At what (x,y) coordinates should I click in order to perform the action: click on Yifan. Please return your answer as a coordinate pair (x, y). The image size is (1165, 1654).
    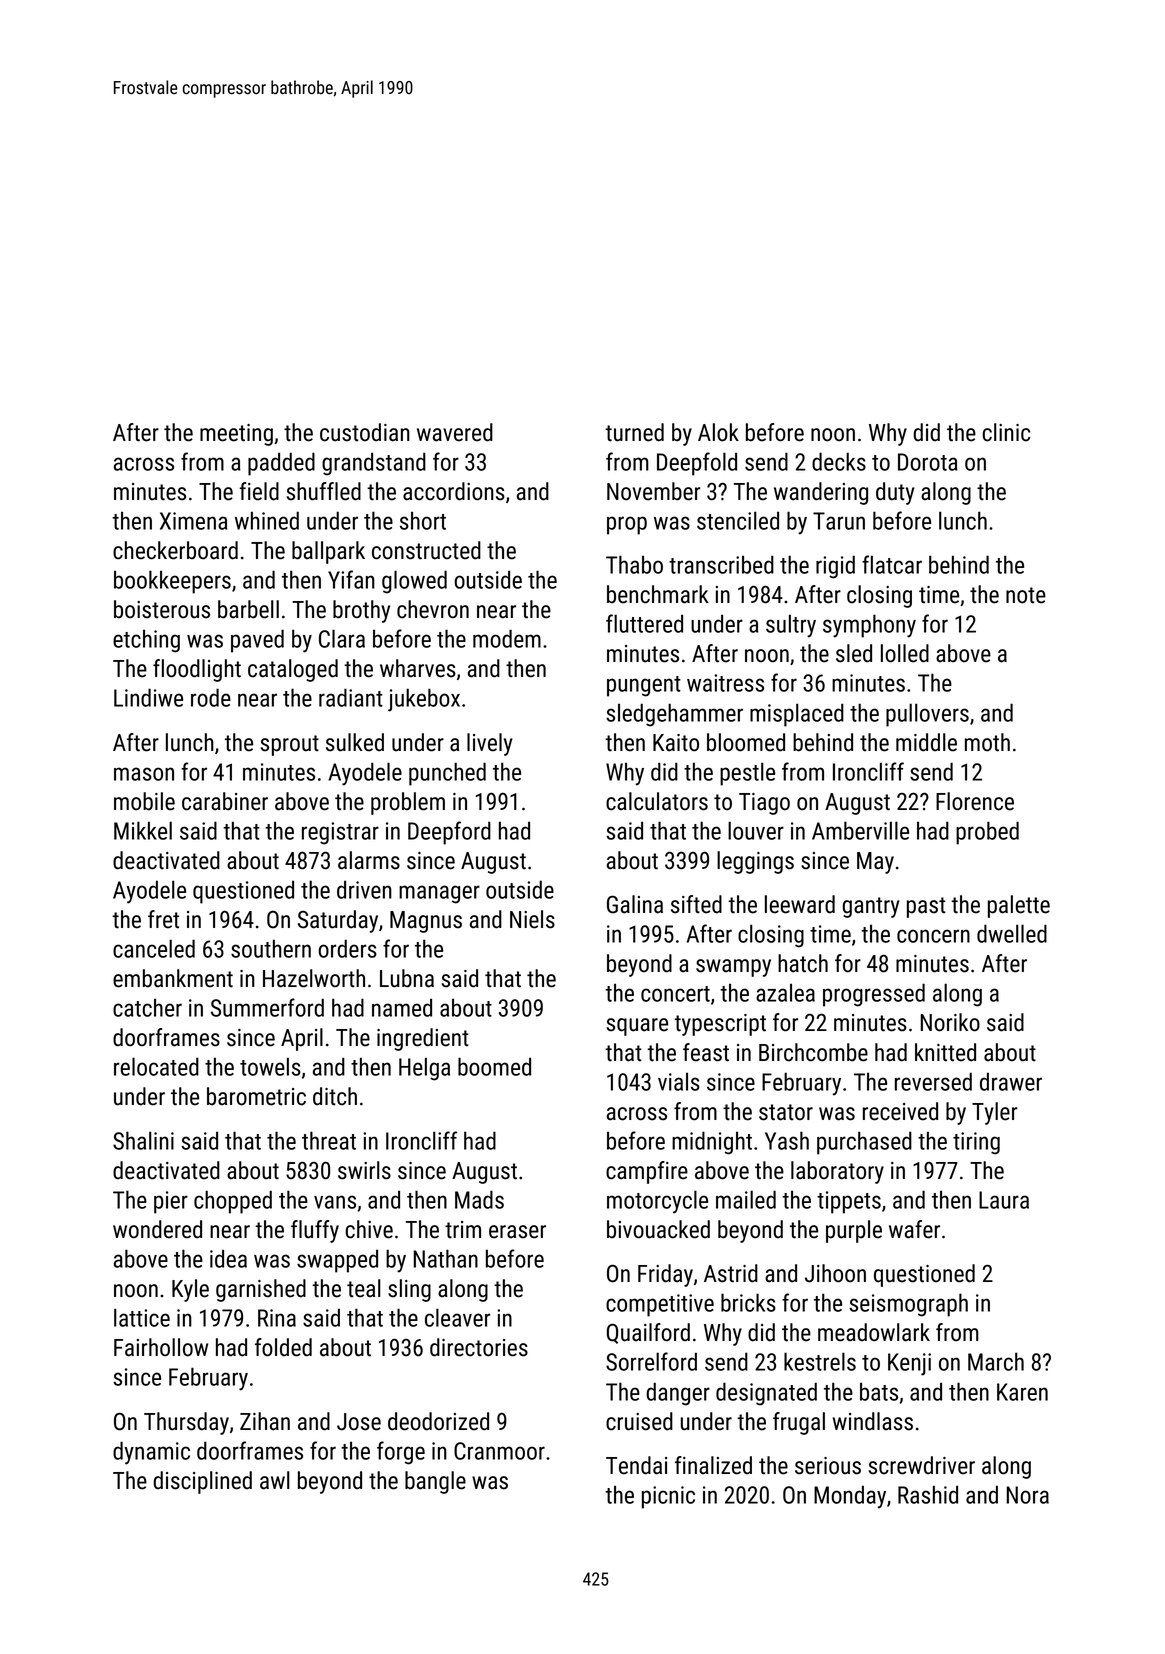
    Looking at the image, I should click on (351, 579).
